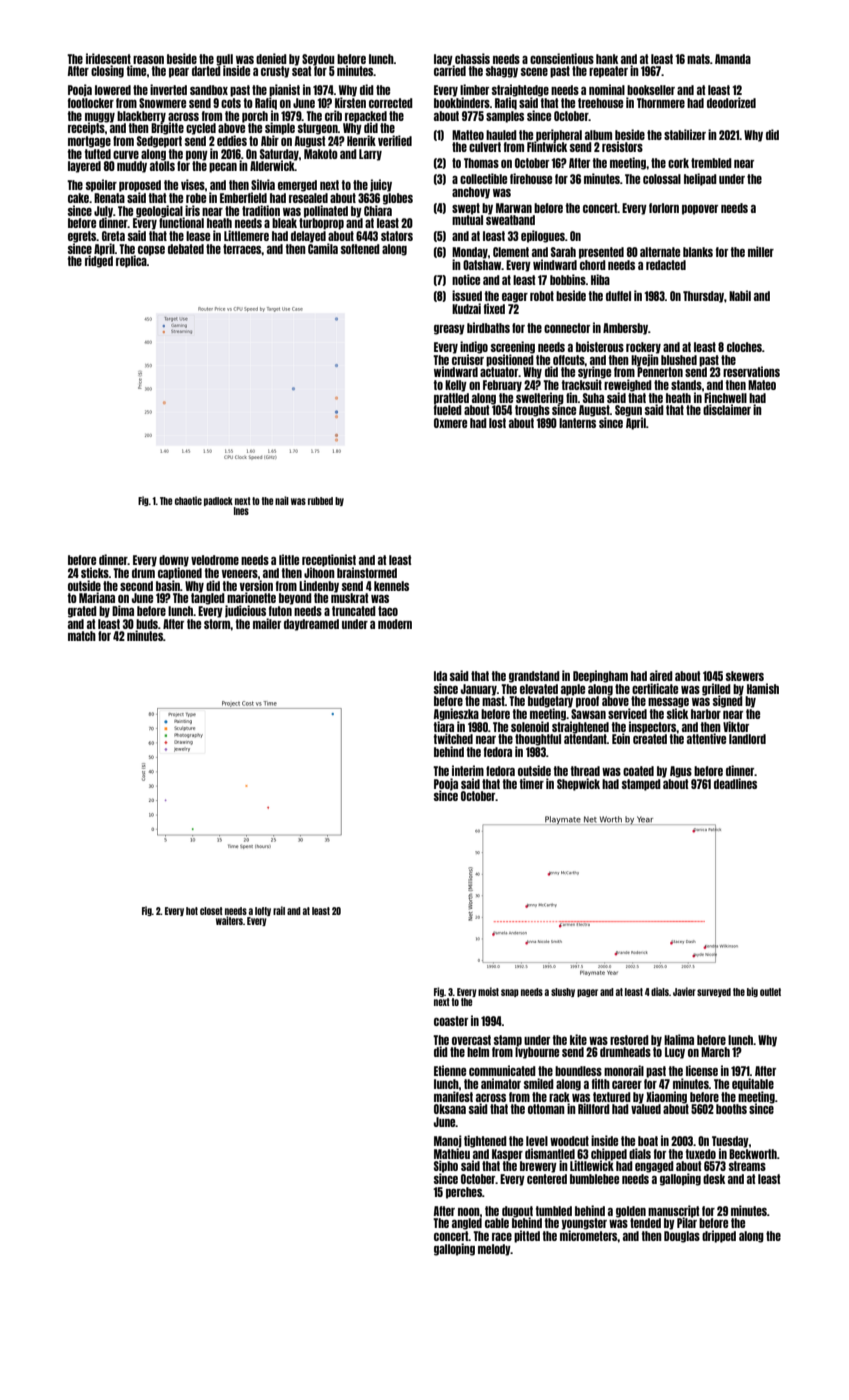  Describe the element at coordinates (469, 1212) in the screenshot. I see `noon` at that location.
